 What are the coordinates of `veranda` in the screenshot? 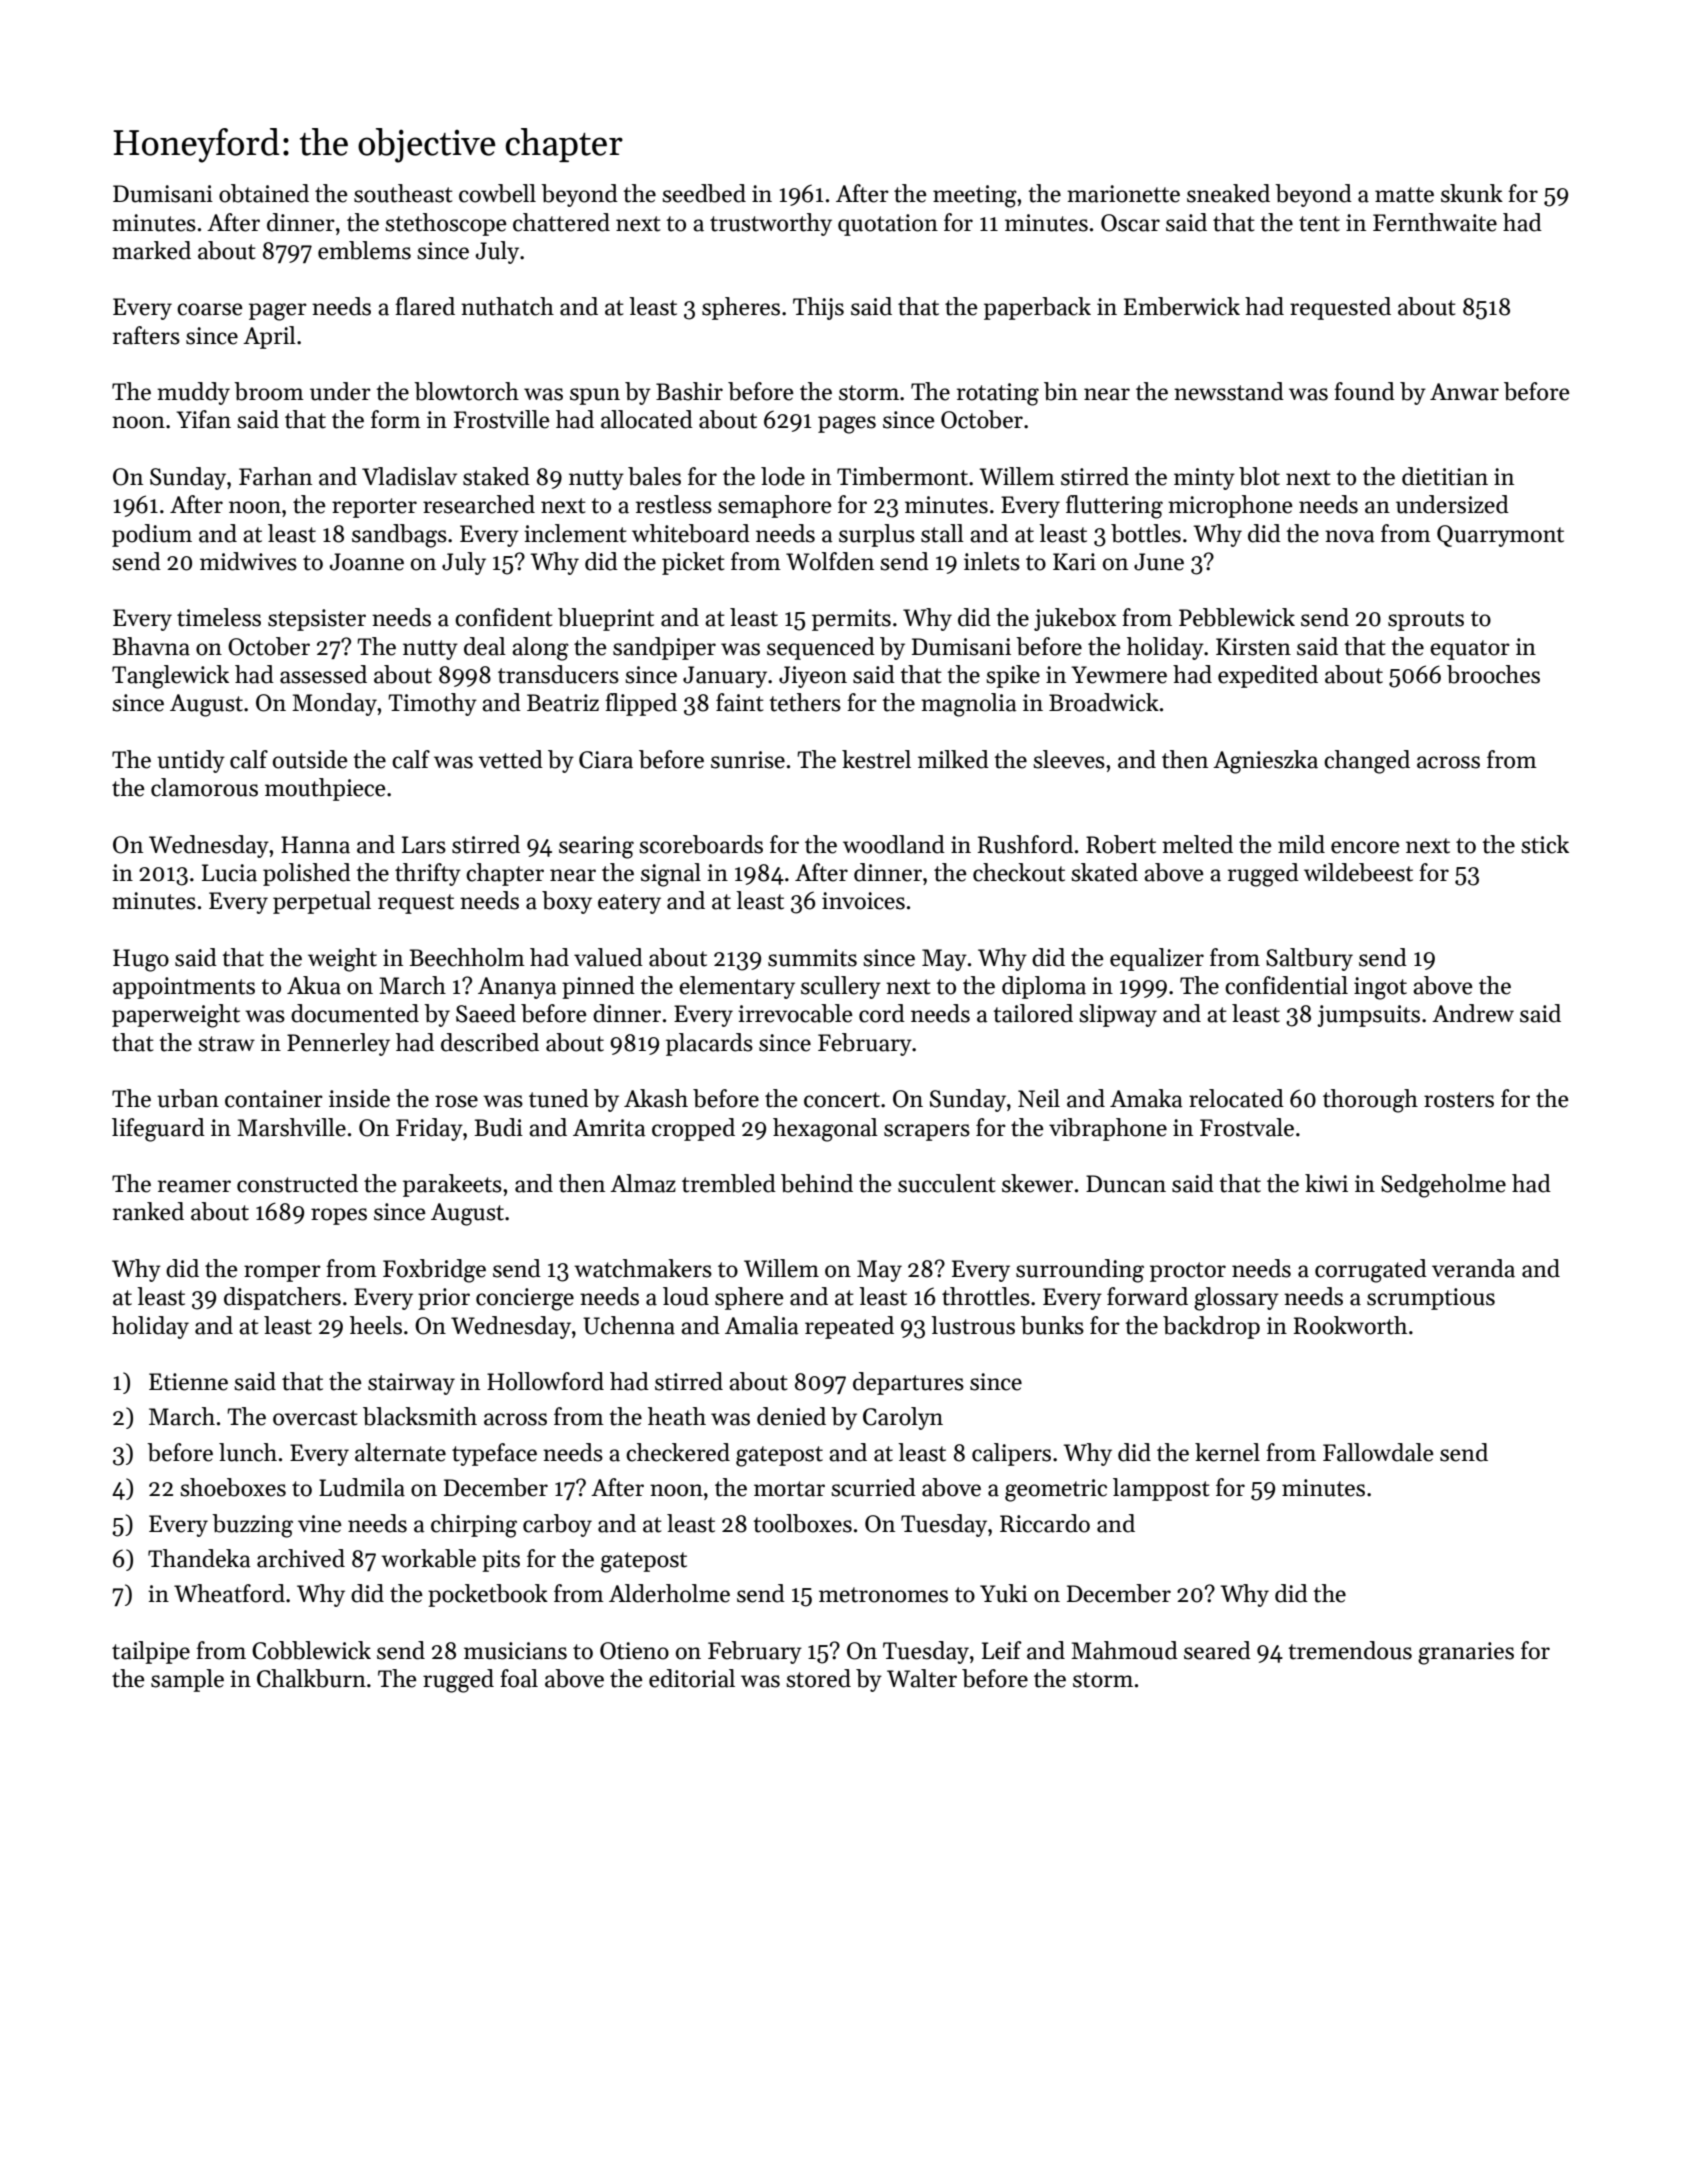 It's located at (1473, 1268).
